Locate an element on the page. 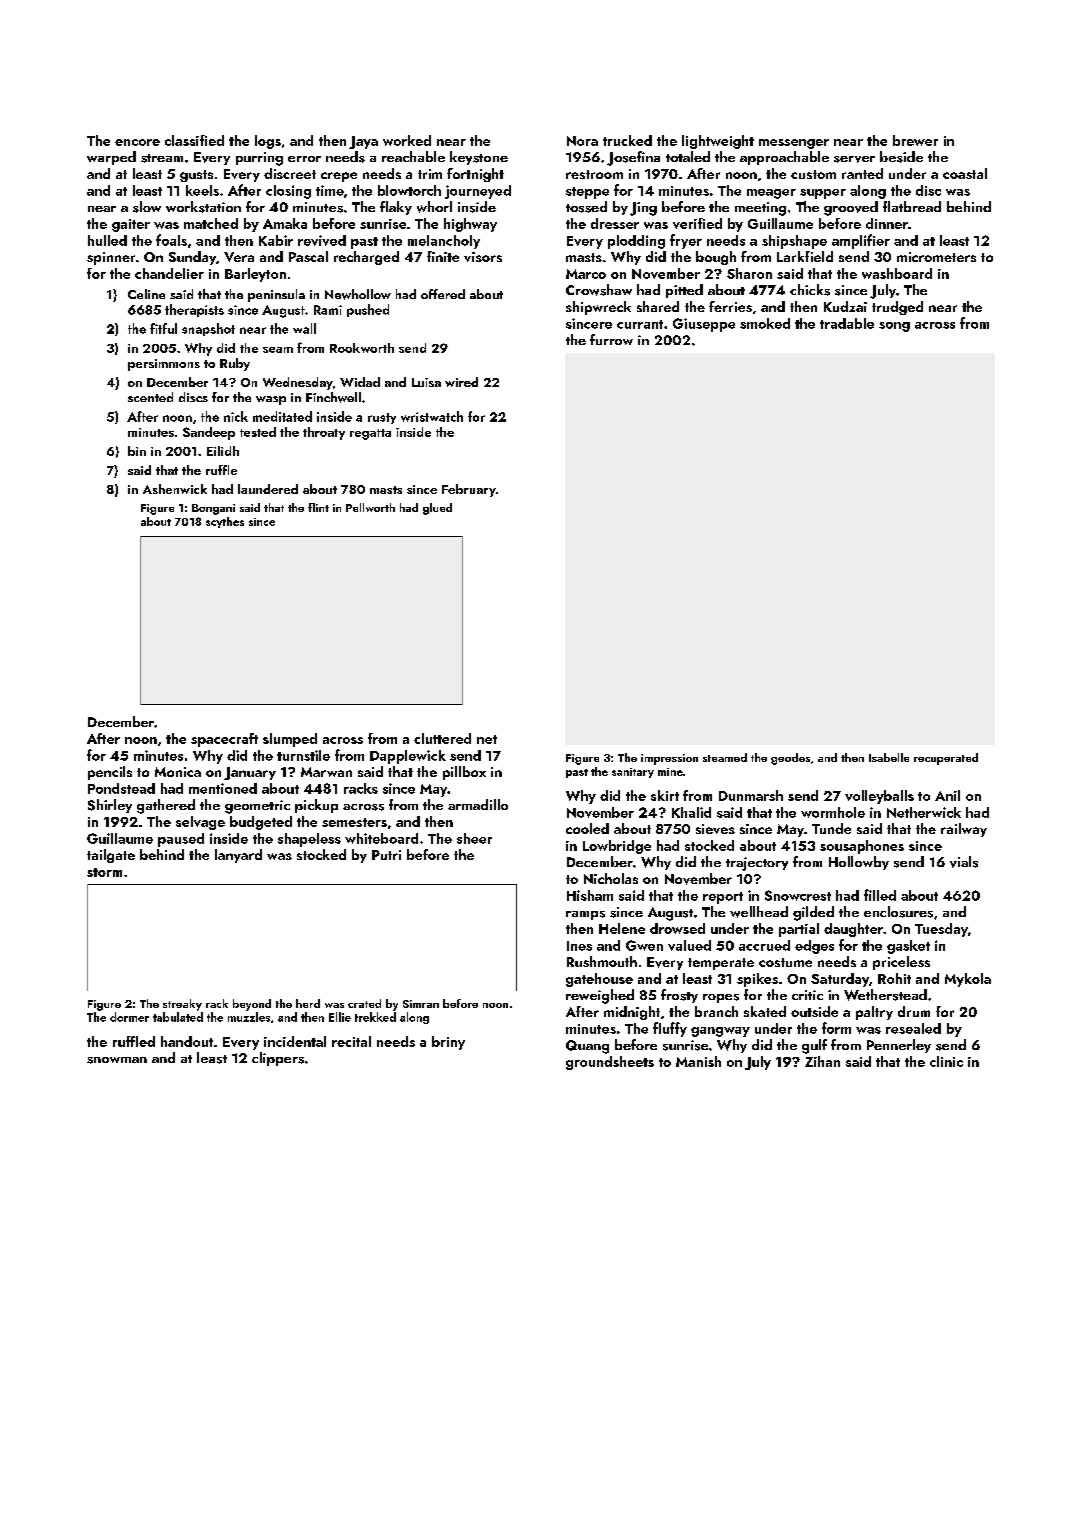 The height and width of the page is (1530, 1082). snowman is located at coordinates (117, 1060).
